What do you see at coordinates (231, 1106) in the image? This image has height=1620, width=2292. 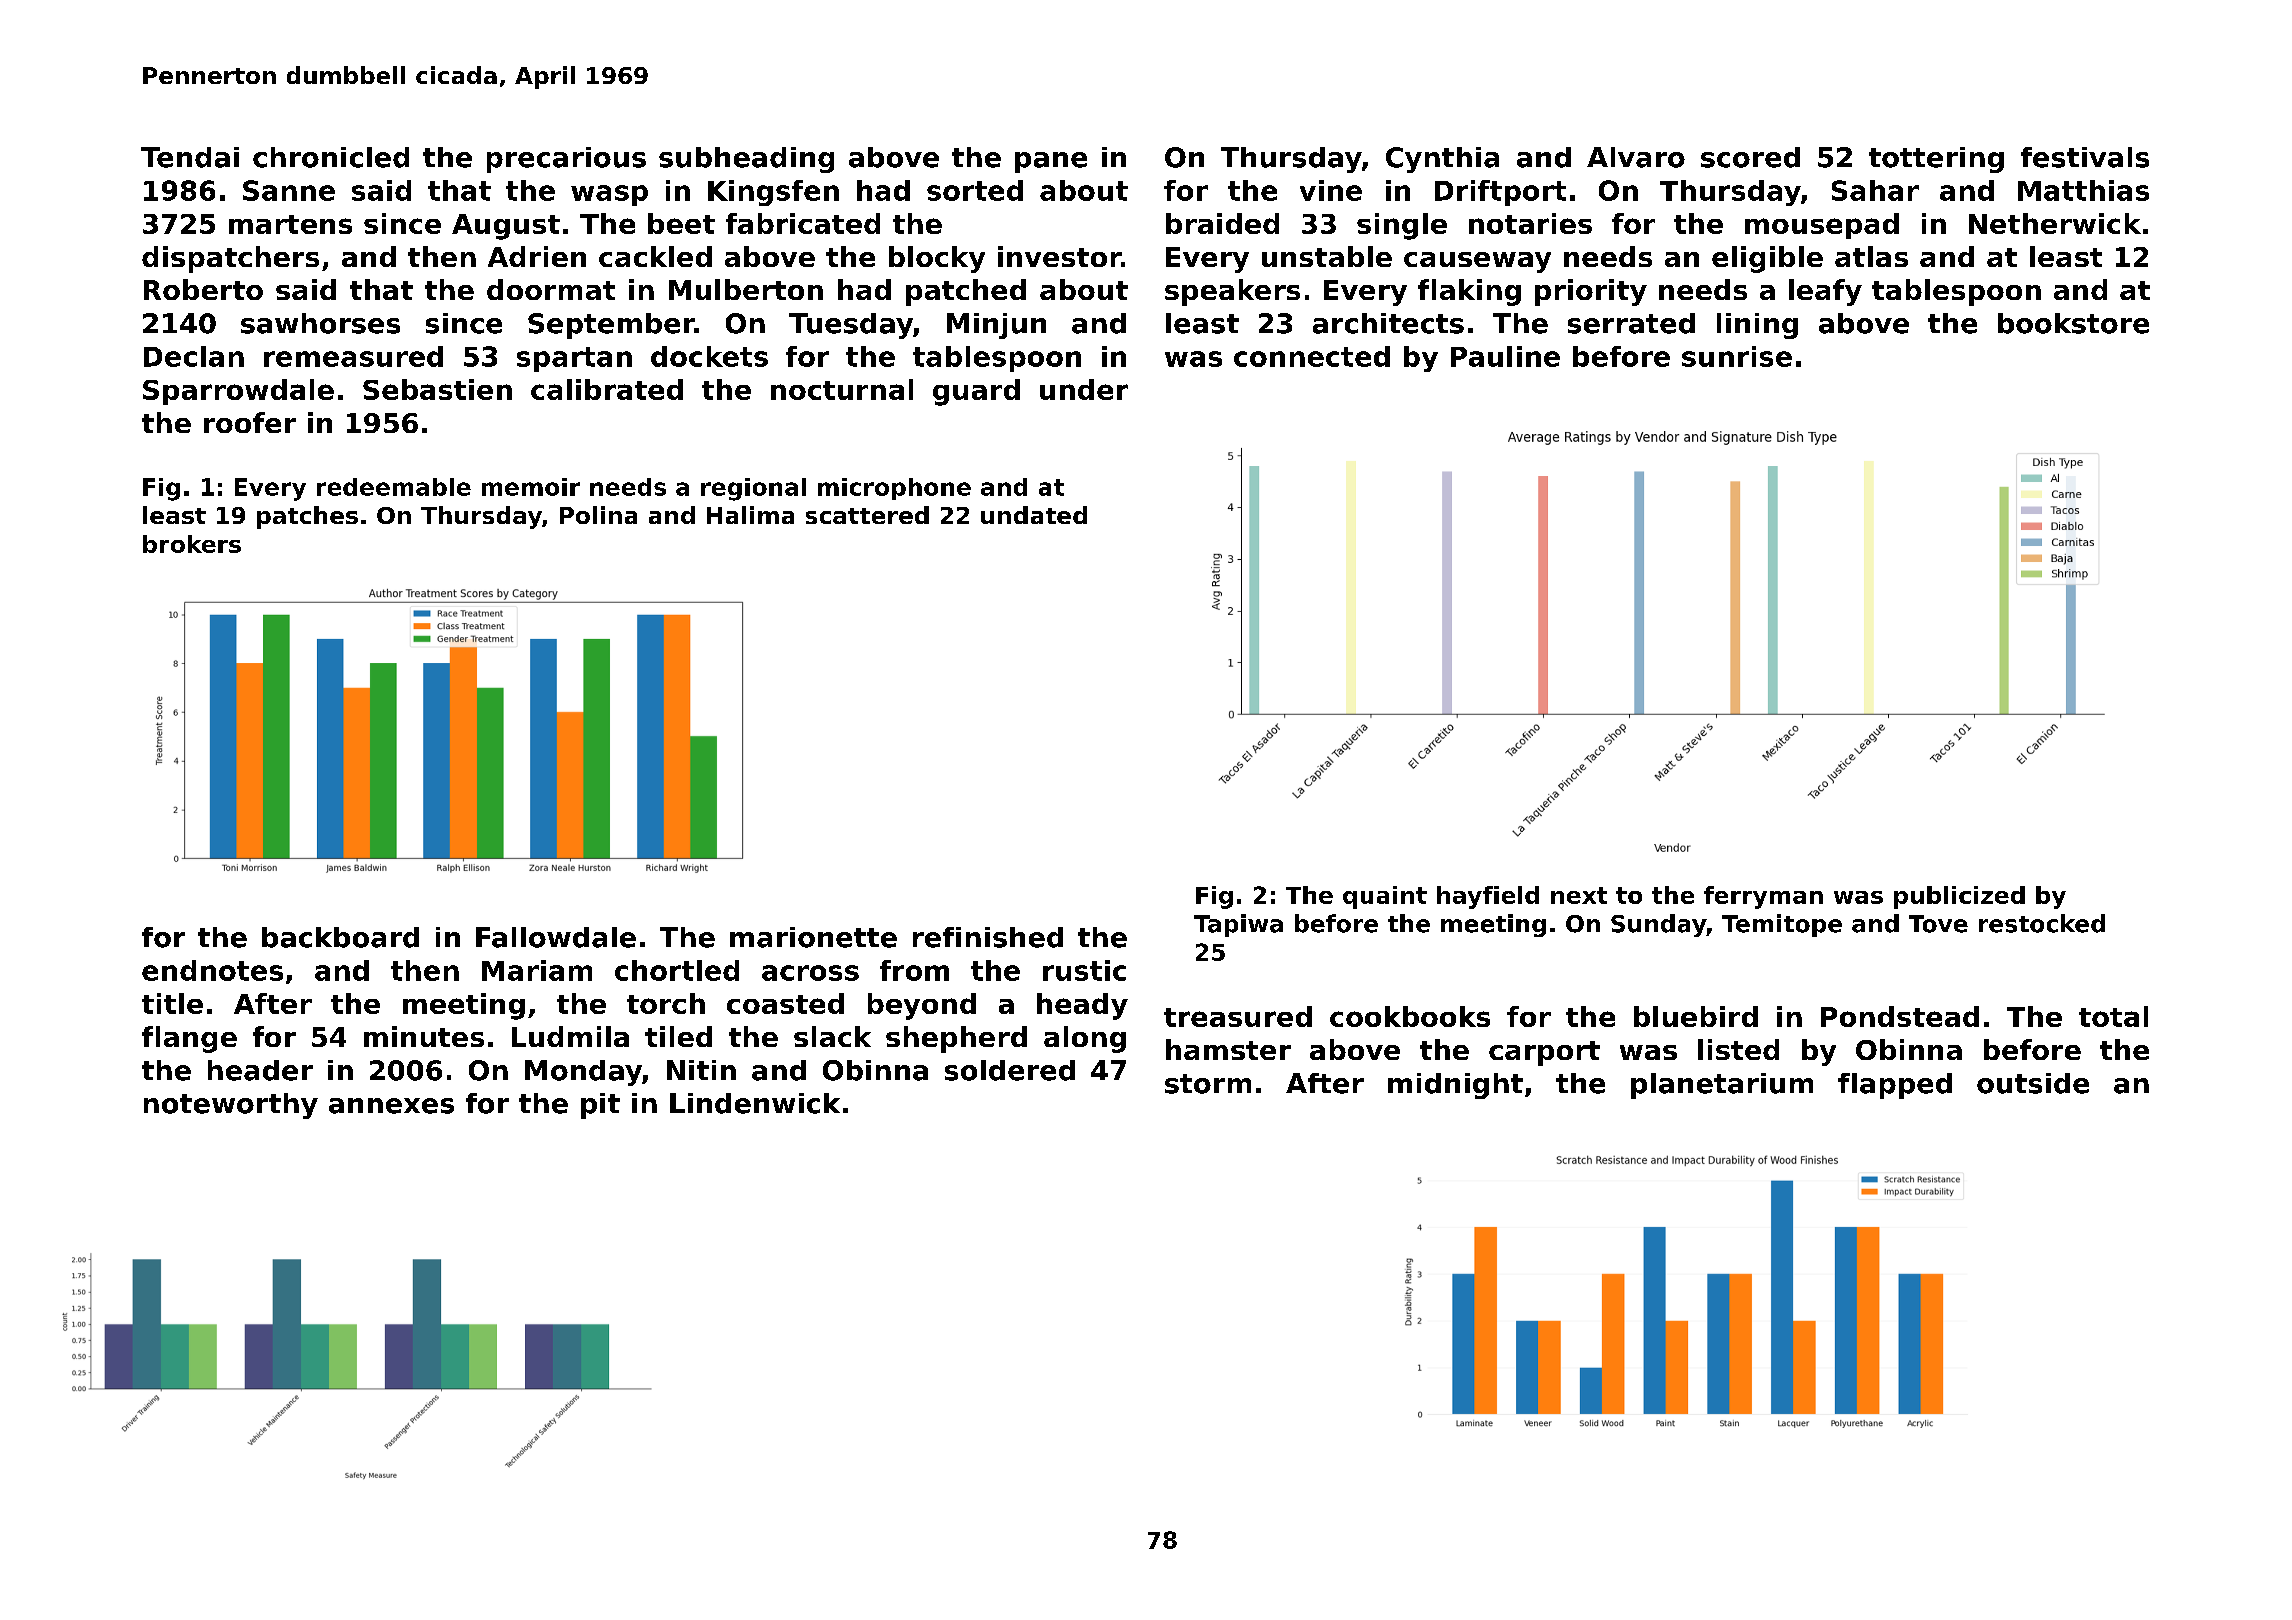 I see `noteworthy` at bounding box center [231, 1106].
